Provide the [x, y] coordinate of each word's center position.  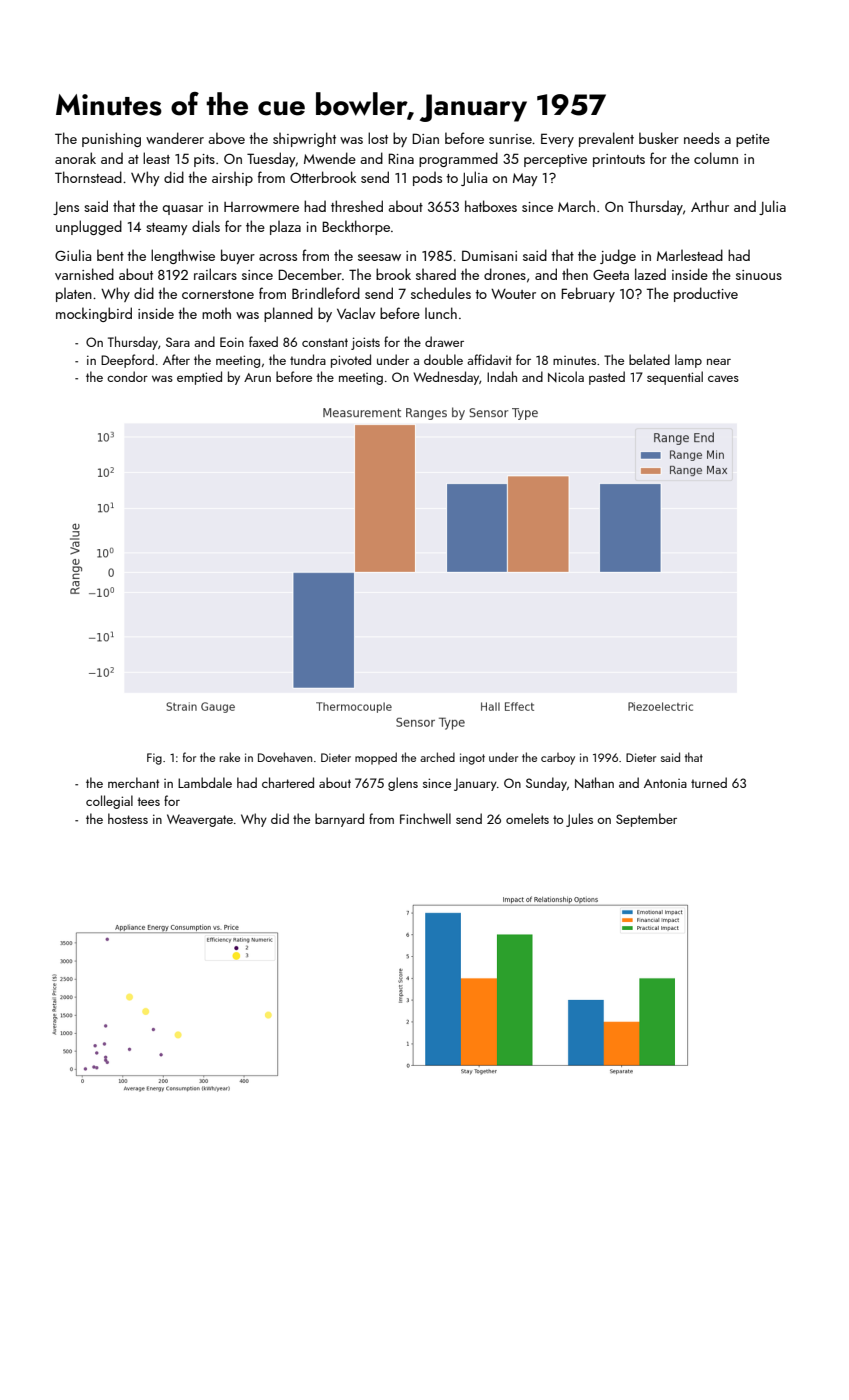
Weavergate [200, 820]
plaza [285, 227]
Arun [257, 377]
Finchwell [425, 818]
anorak [75, 158]
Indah [502, 376]
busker [659, 138]
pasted [607, 378]
